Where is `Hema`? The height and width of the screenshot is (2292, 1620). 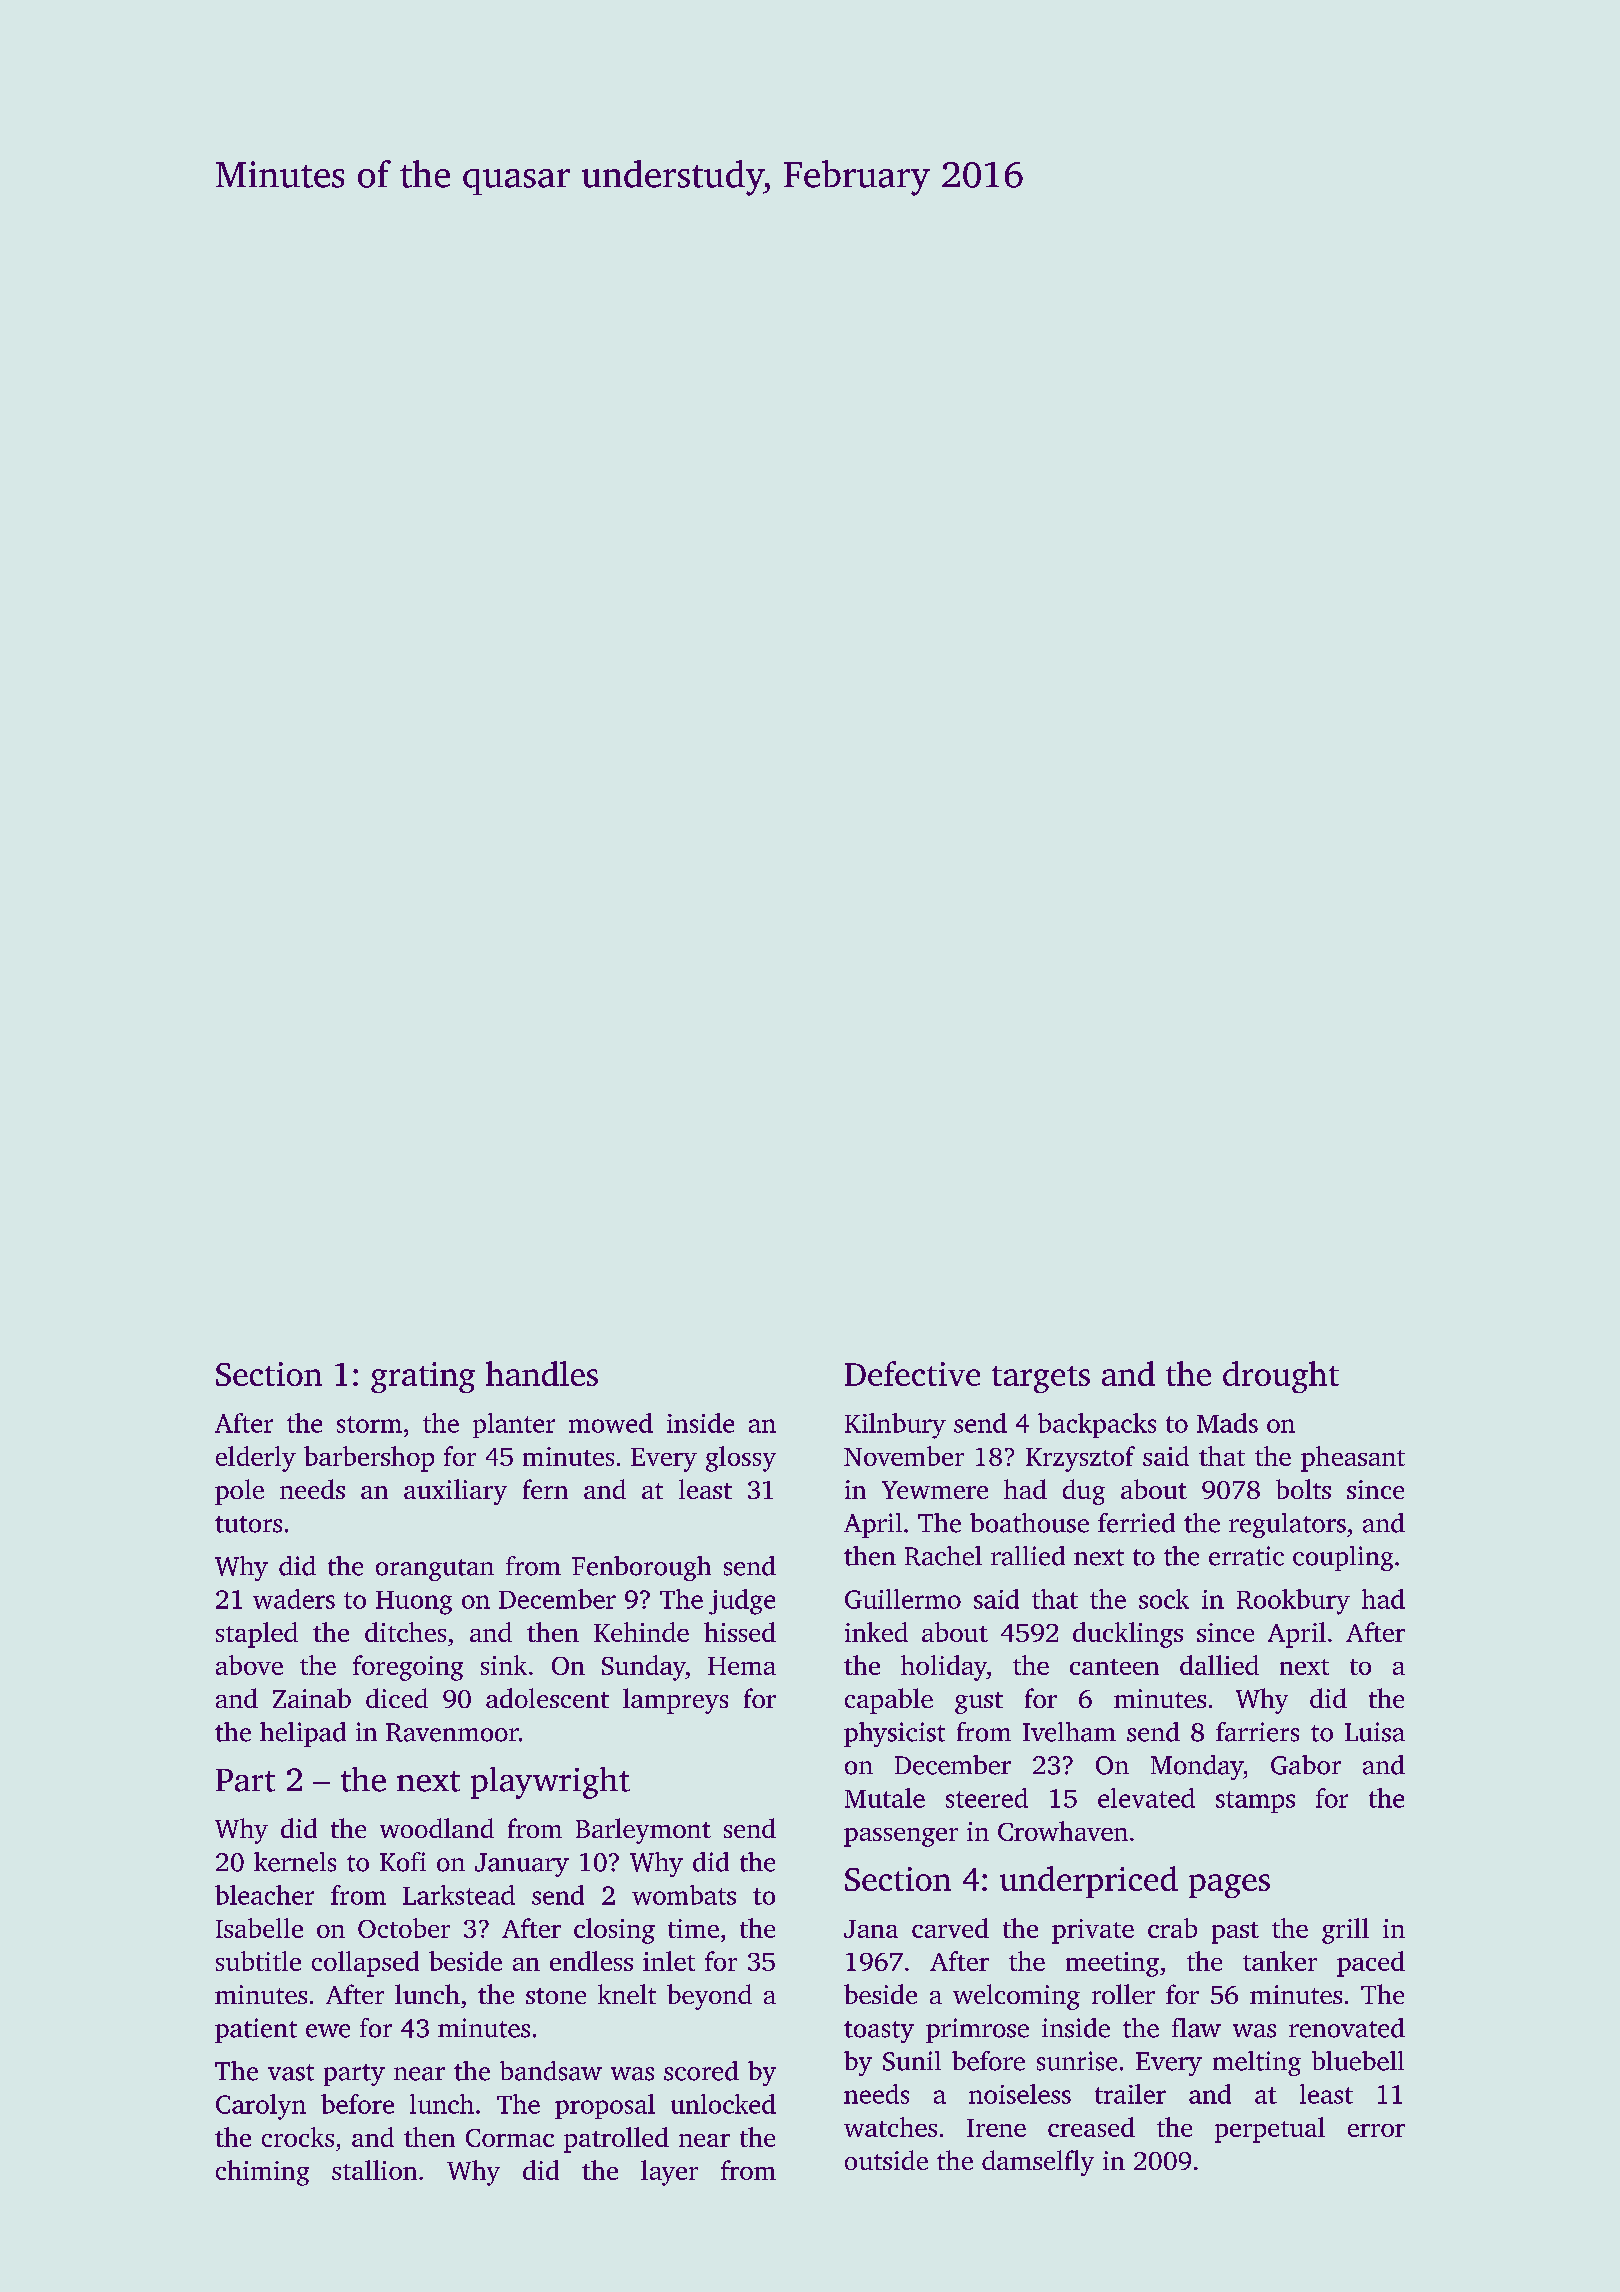 Hema is located at coordinates (742, 1666).
